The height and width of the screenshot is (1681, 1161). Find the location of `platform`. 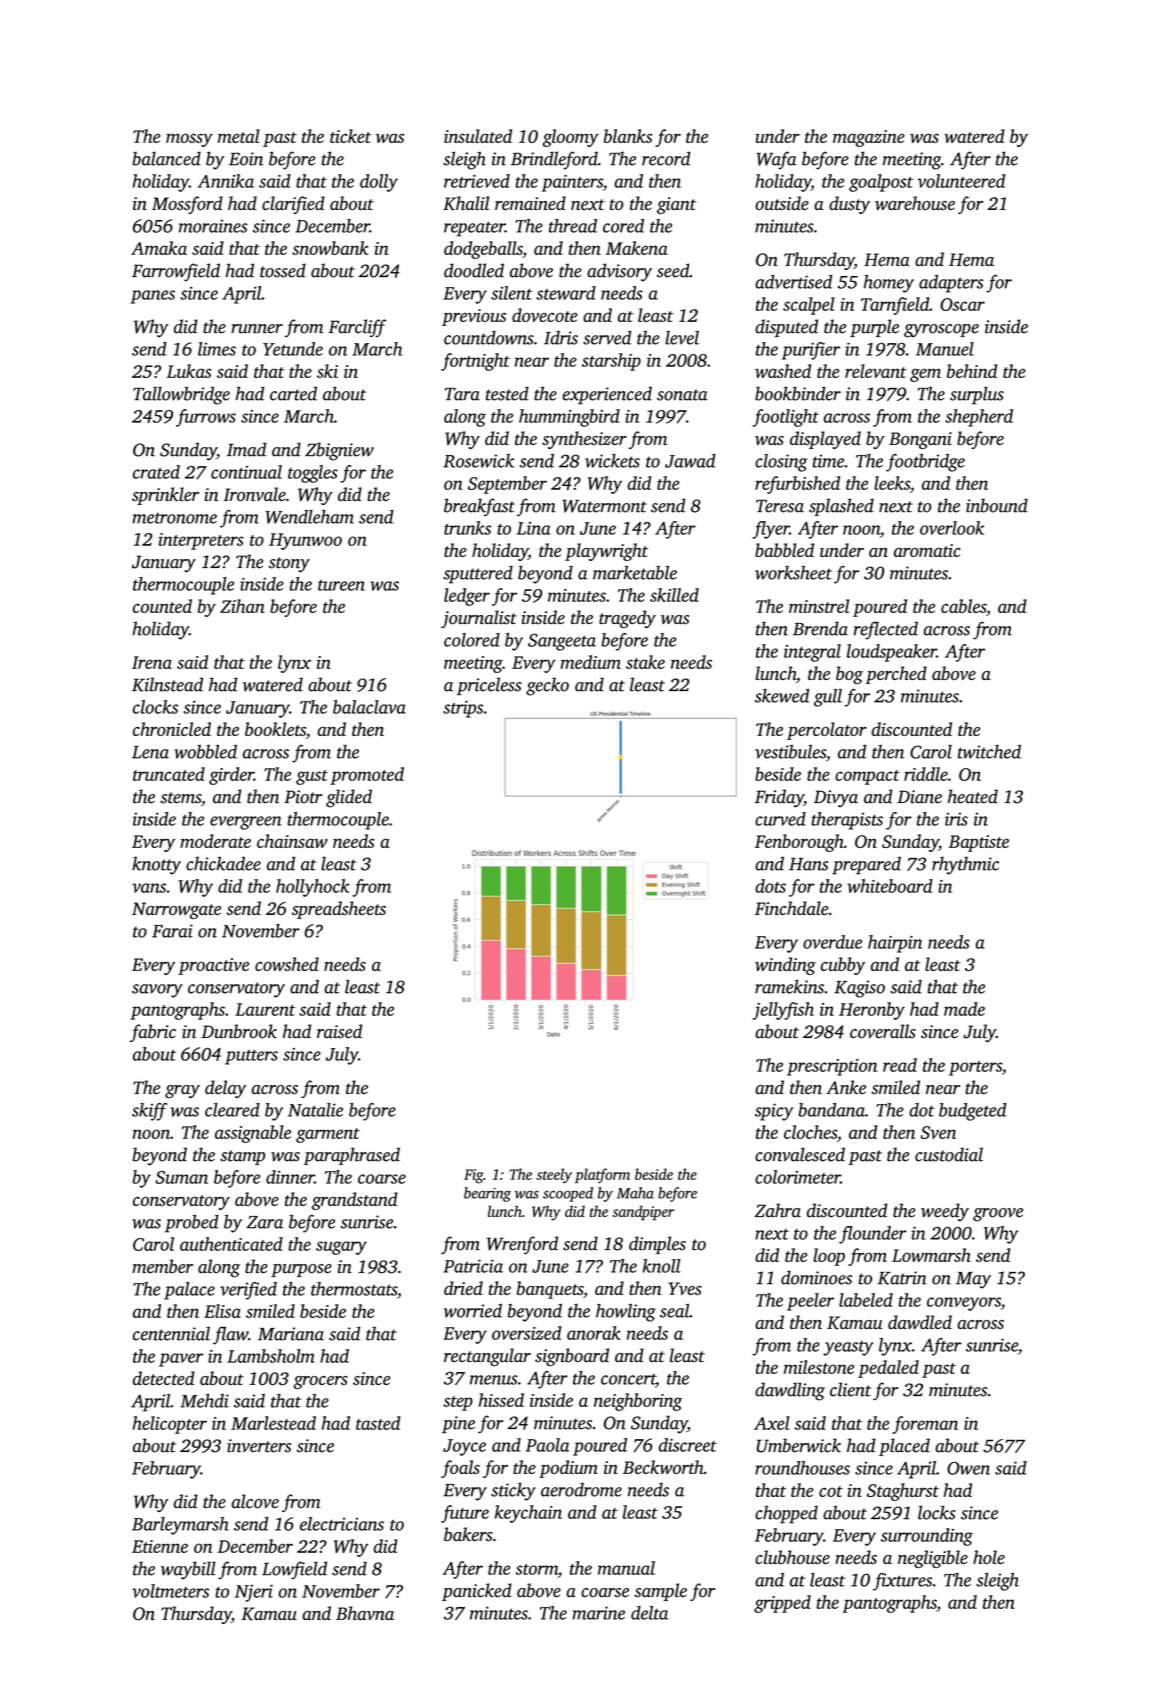

platform is located at coordinates (602, 1175).
